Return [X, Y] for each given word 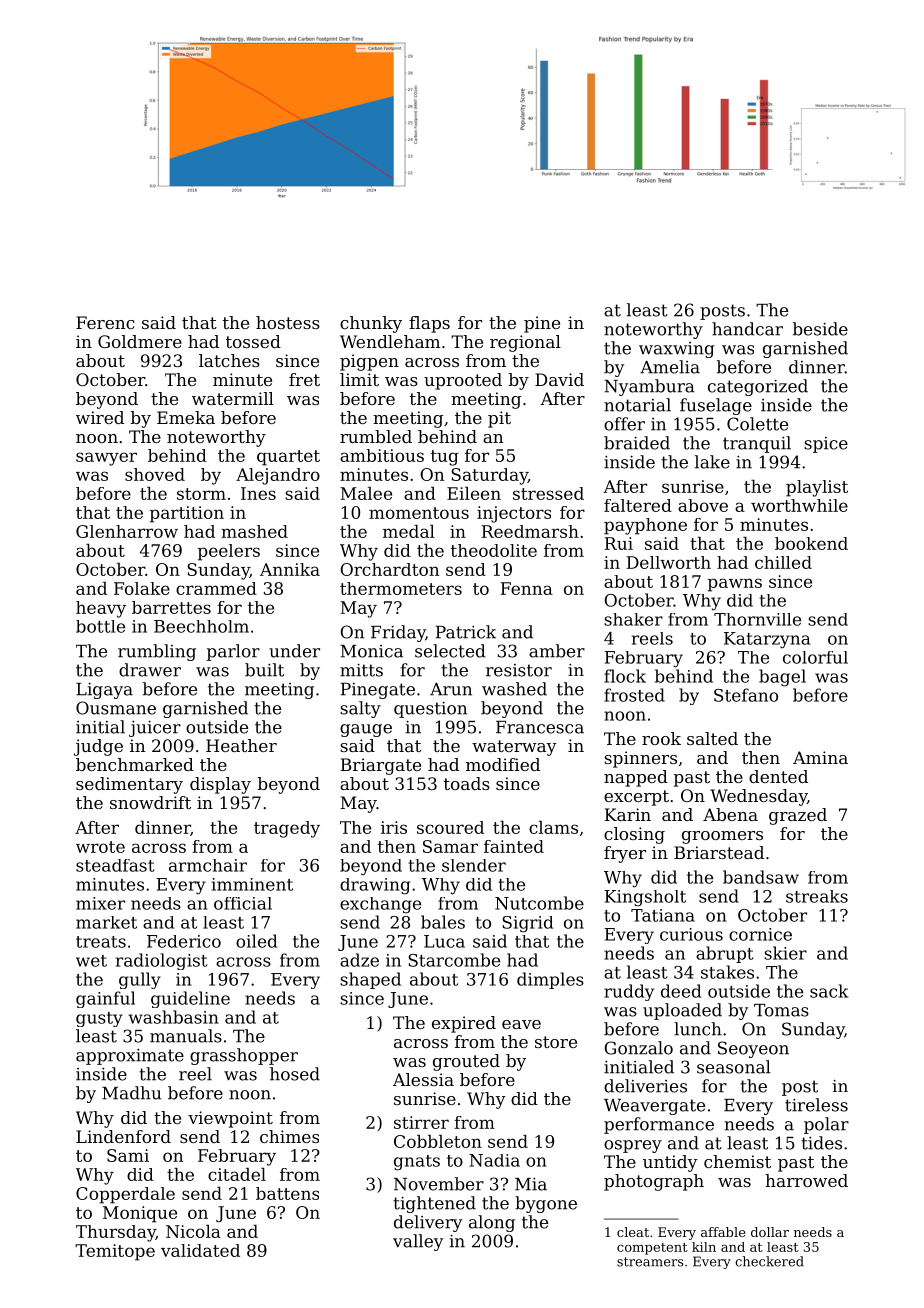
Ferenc [105, 322]
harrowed [806, 1180]
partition [187, 514]
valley [418, 1242]
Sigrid [527, 924]
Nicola [193, 1231]
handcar [747, 329]
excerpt [636, 798]
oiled [256, 941]
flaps [429, 324]
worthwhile [799, 505]
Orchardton [389, 569]
